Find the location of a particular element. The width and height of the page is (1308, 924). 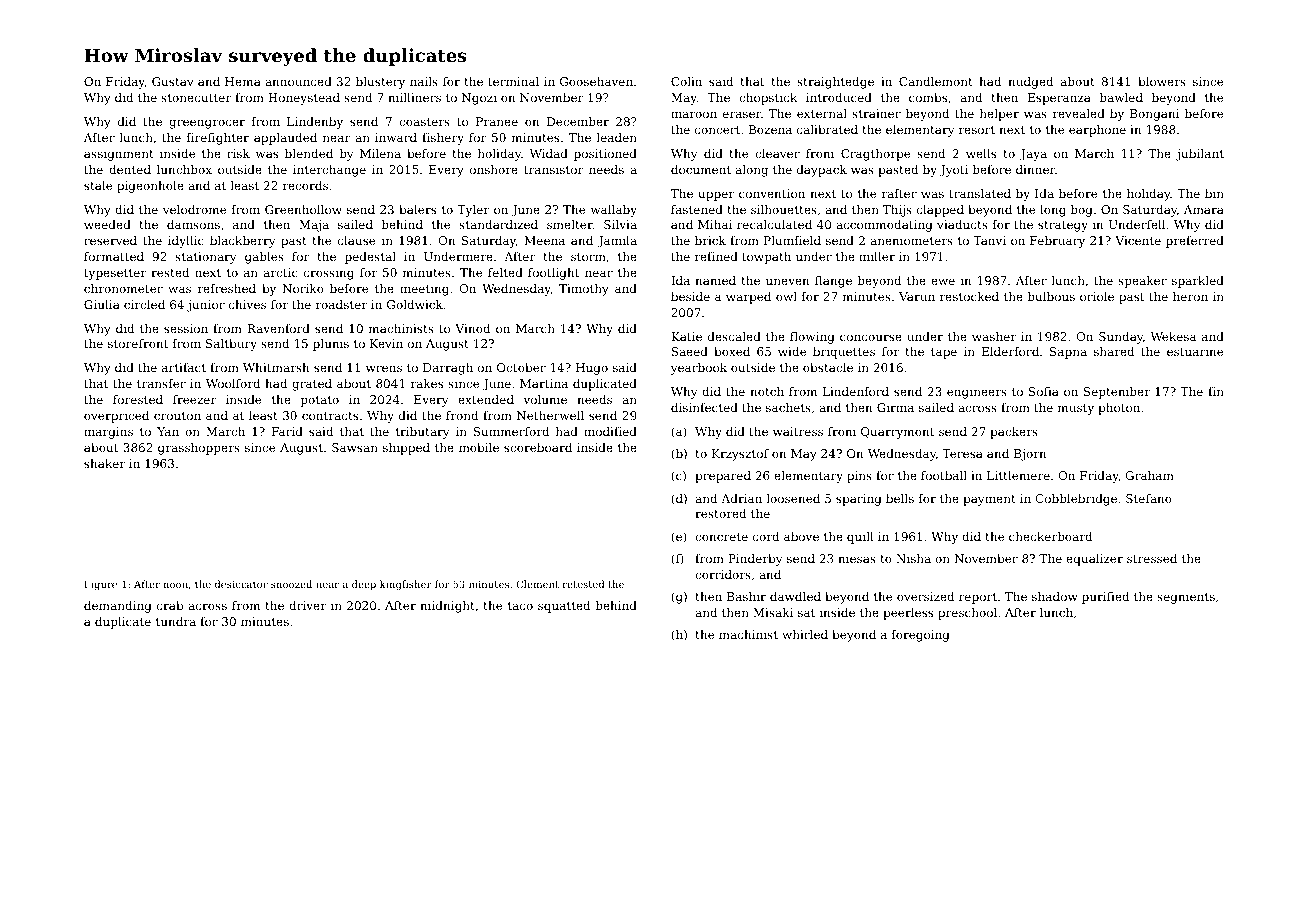

kingfisher is located at coordinates (406, 585).
